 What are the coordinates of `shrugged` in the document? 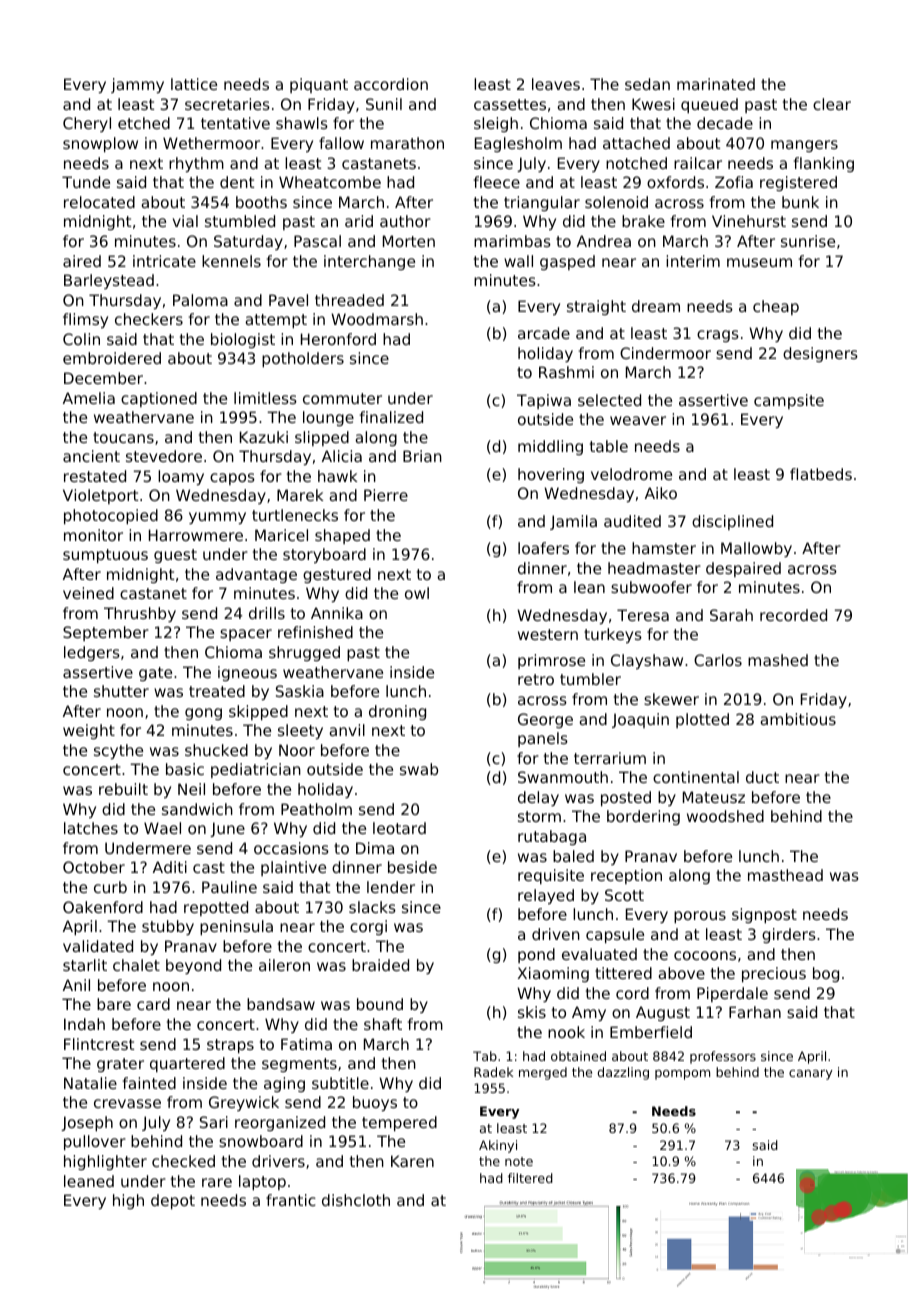 It's located at (304, 653).
